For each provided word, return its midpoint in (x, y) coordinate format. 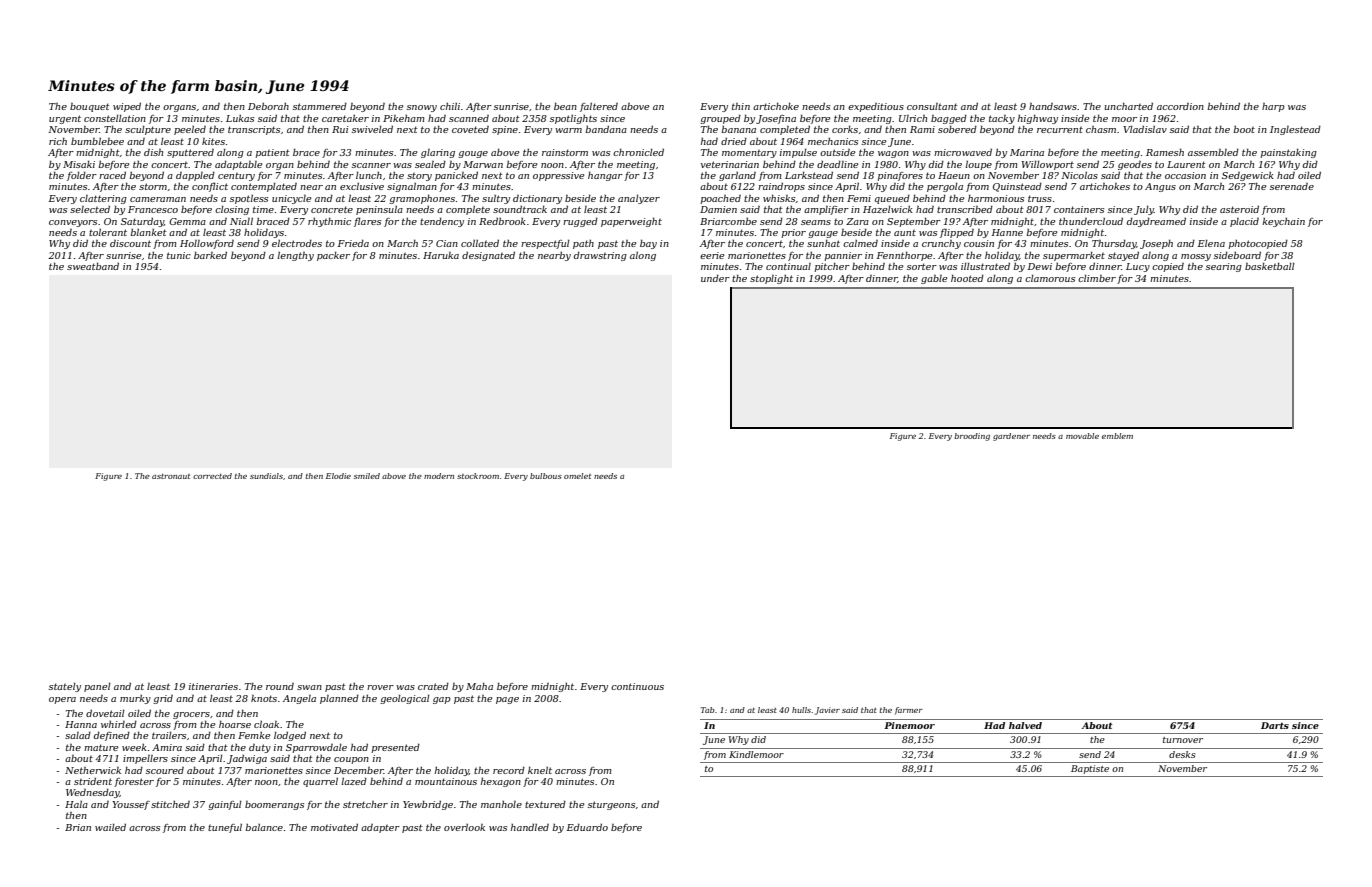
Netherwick (93, 770)
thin (741, 106)
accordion (1180, 106)
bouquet (90, 107)
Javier (827, 711)
